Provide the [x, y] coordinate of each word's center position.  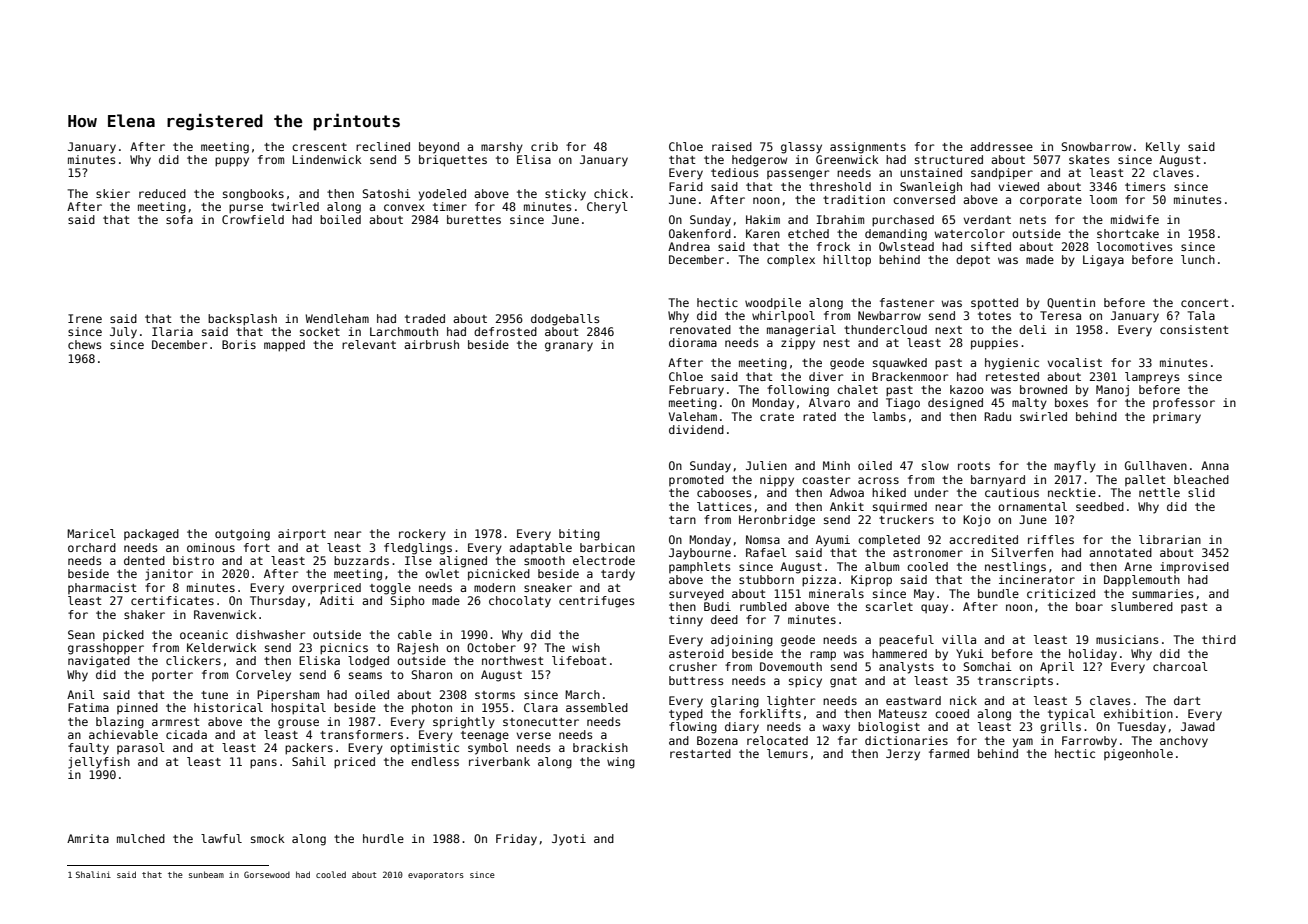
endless [435, 761]
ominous [211, 547]
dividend [696, 429]
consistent [1194, 329]
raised [732, 146]
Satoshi [386, 193]
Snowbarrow [1096, 146]
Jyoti [569, 840]
